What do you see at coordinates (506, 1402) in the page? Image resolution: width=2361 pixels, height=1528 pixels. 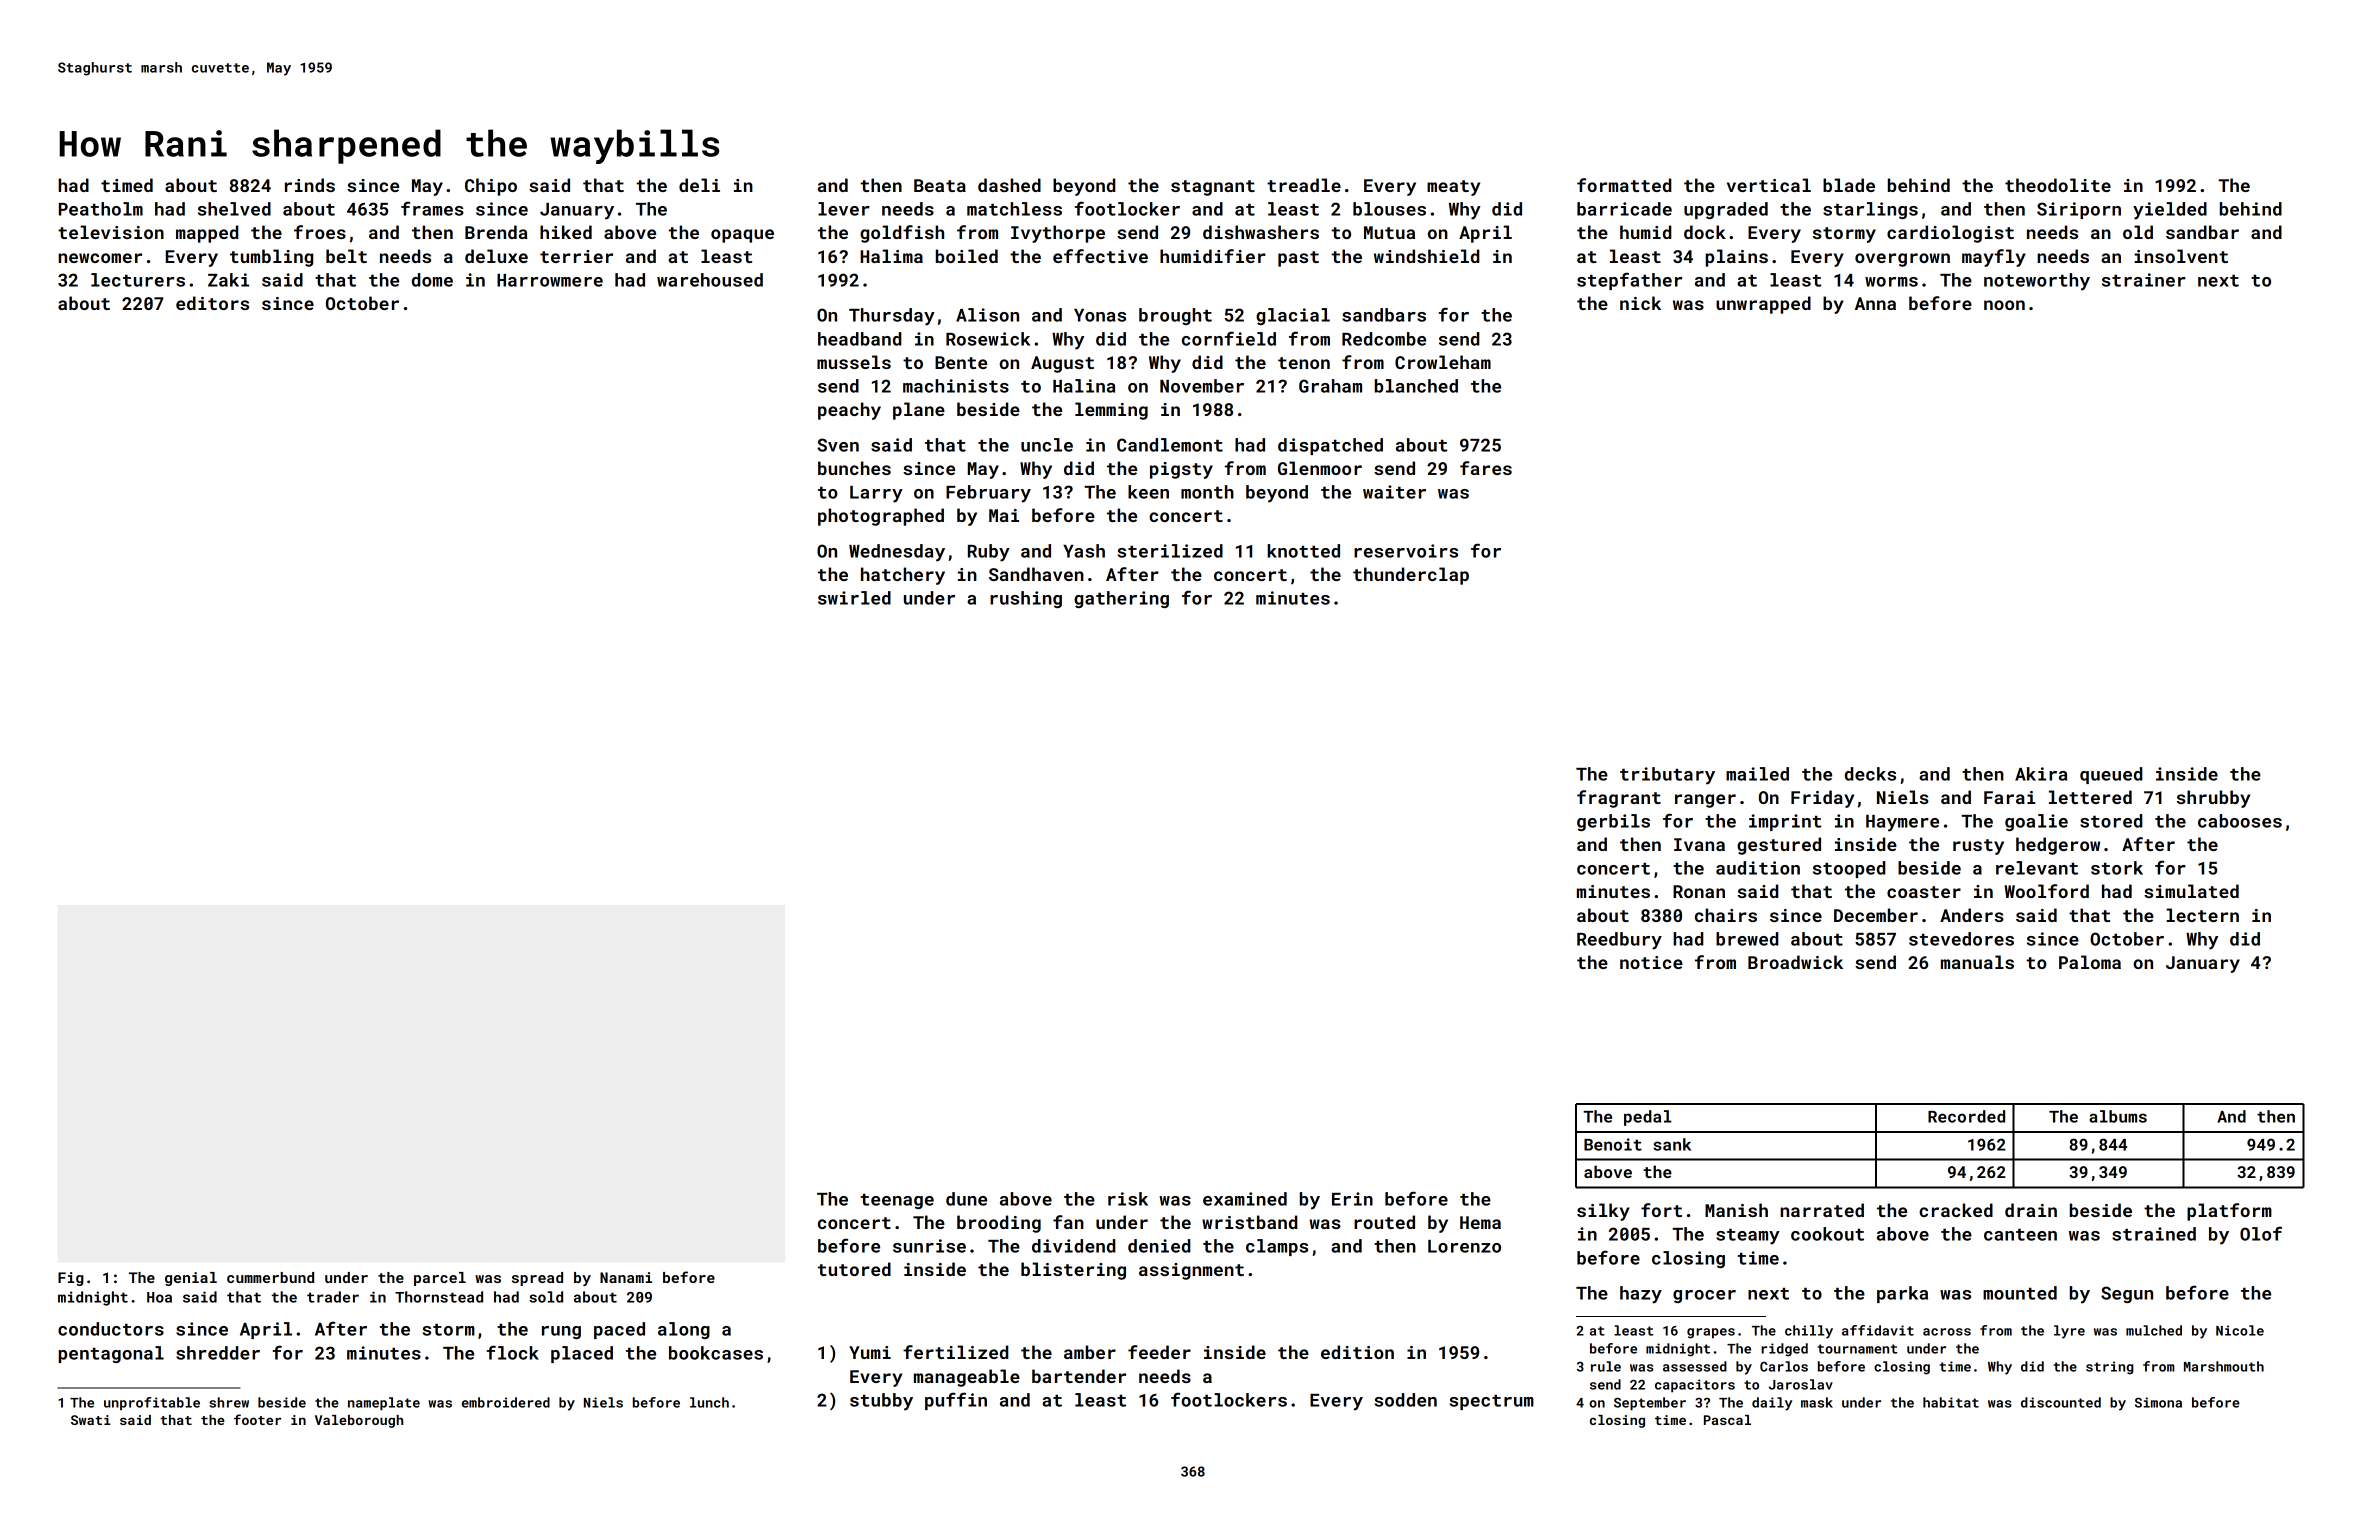 I see `embroidered` at bounding box center [506, 1402].
